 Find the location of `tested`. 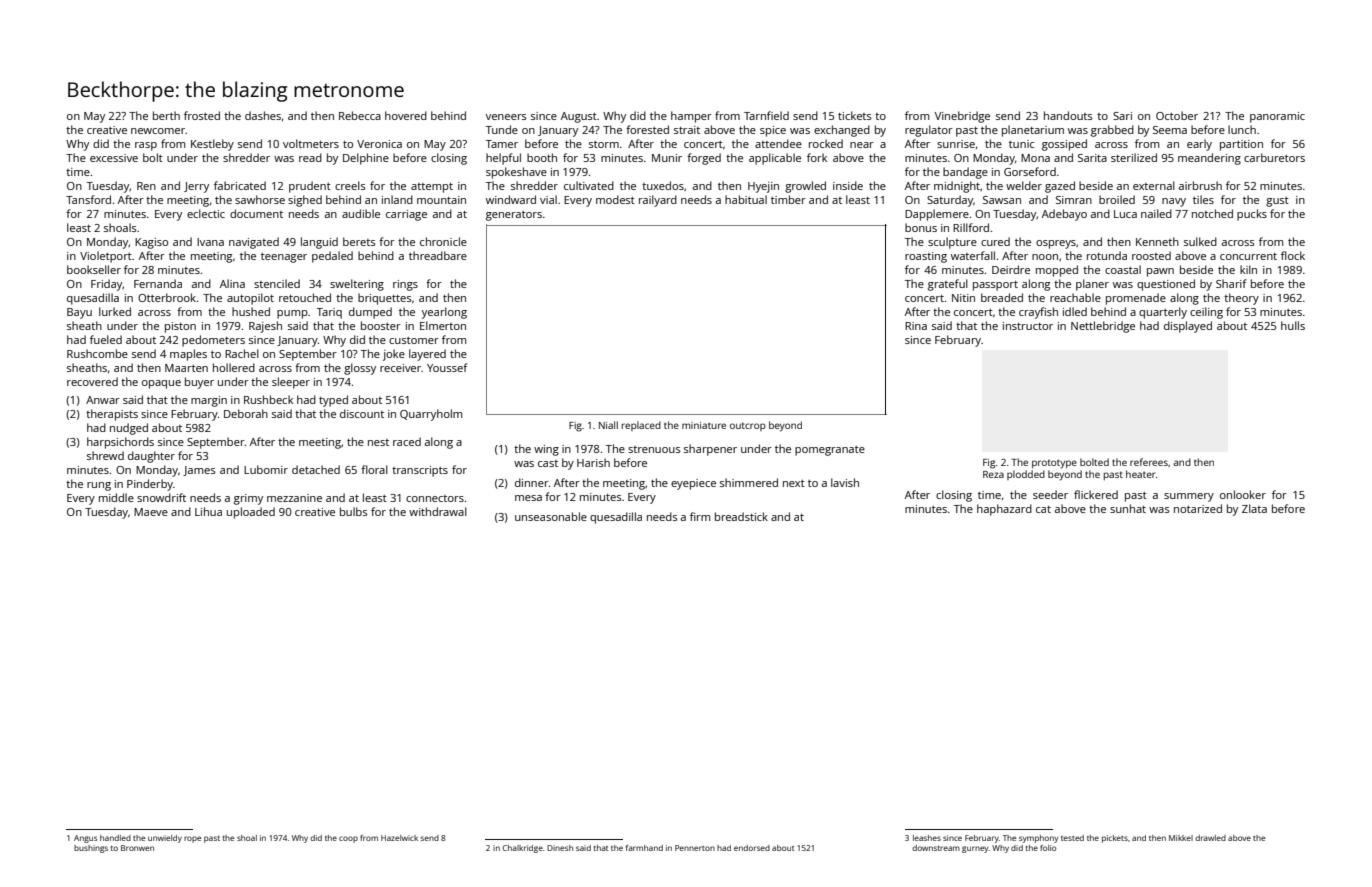

tested is located at coordinates (1072, 838).
